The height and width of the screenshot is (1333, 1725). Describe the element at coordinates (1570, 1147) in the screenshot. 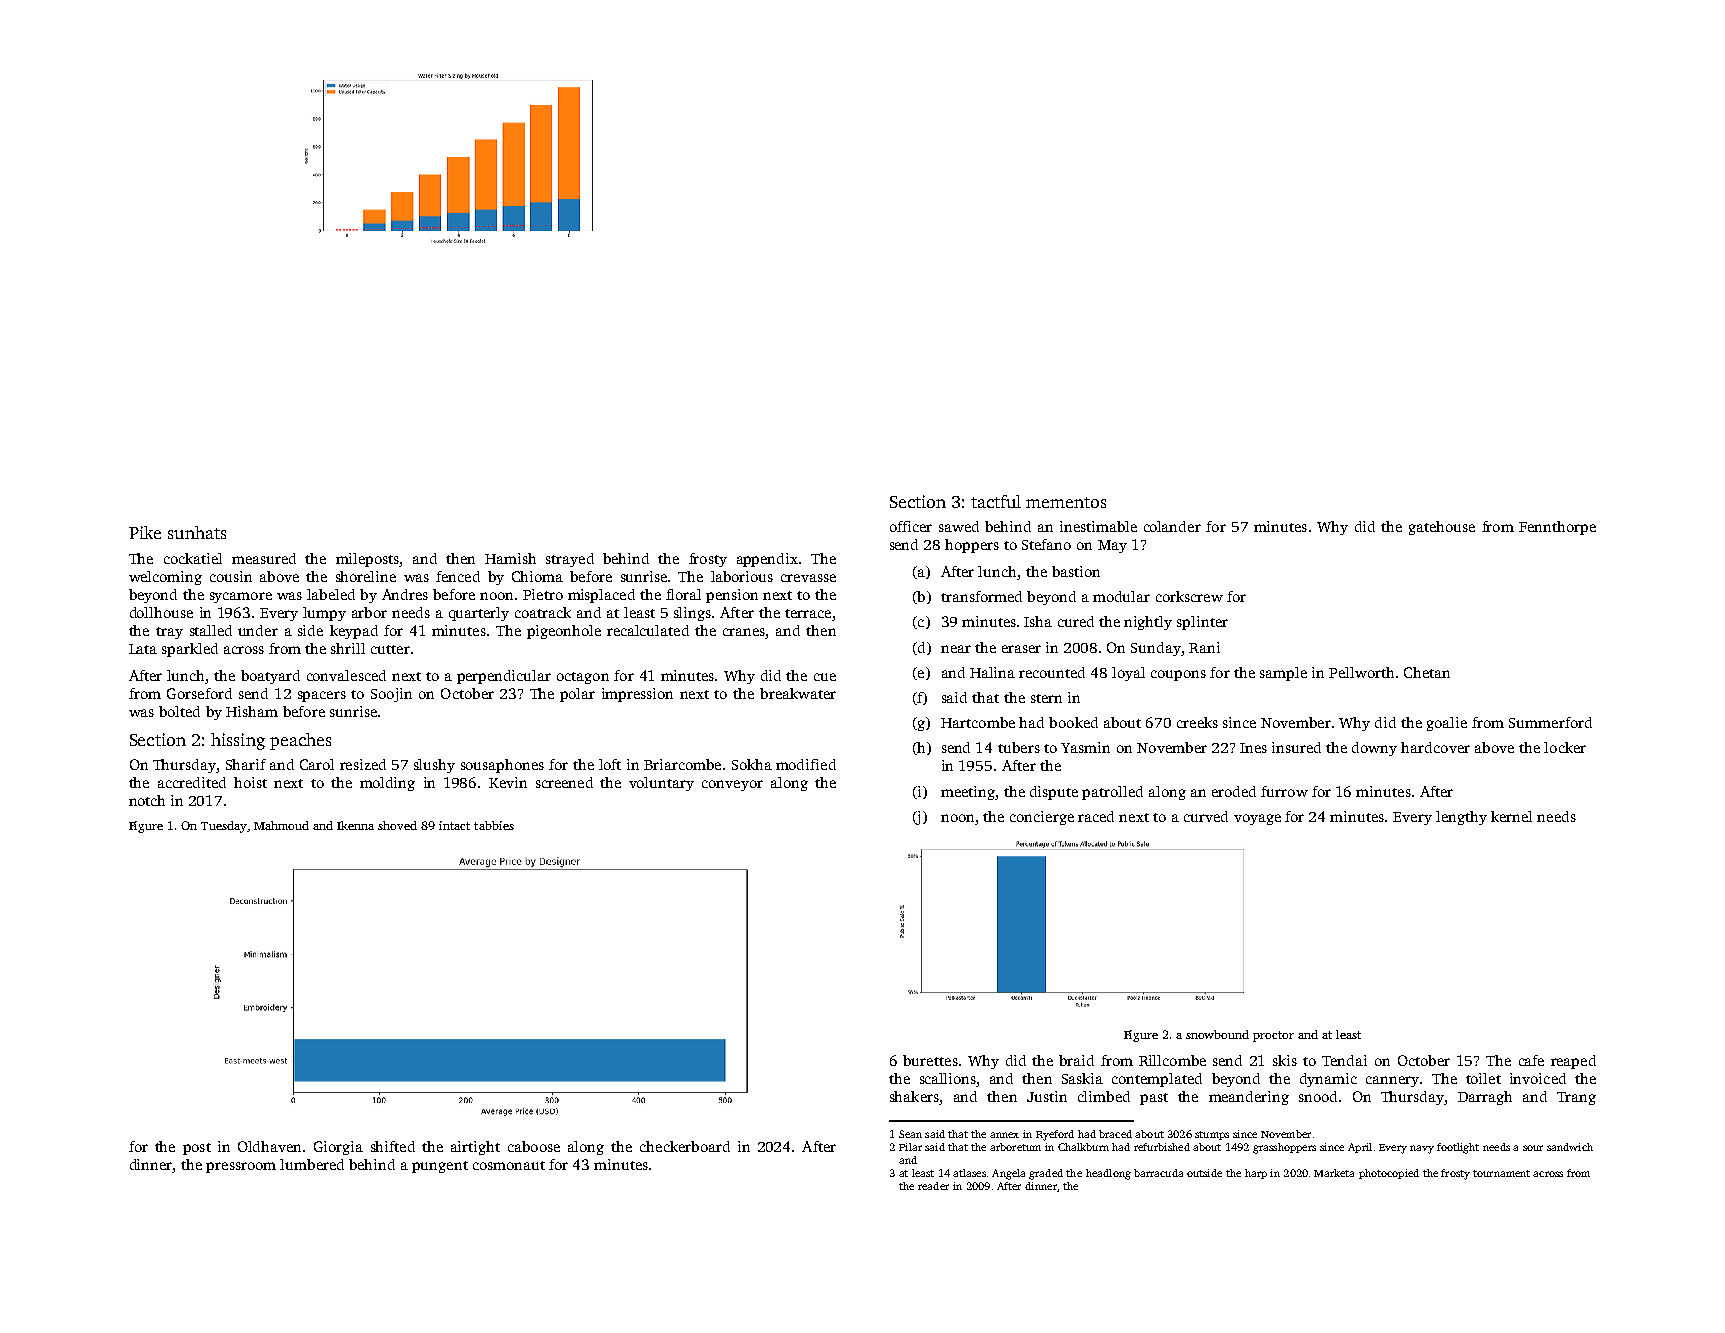

I see `sandwich` at that location.
